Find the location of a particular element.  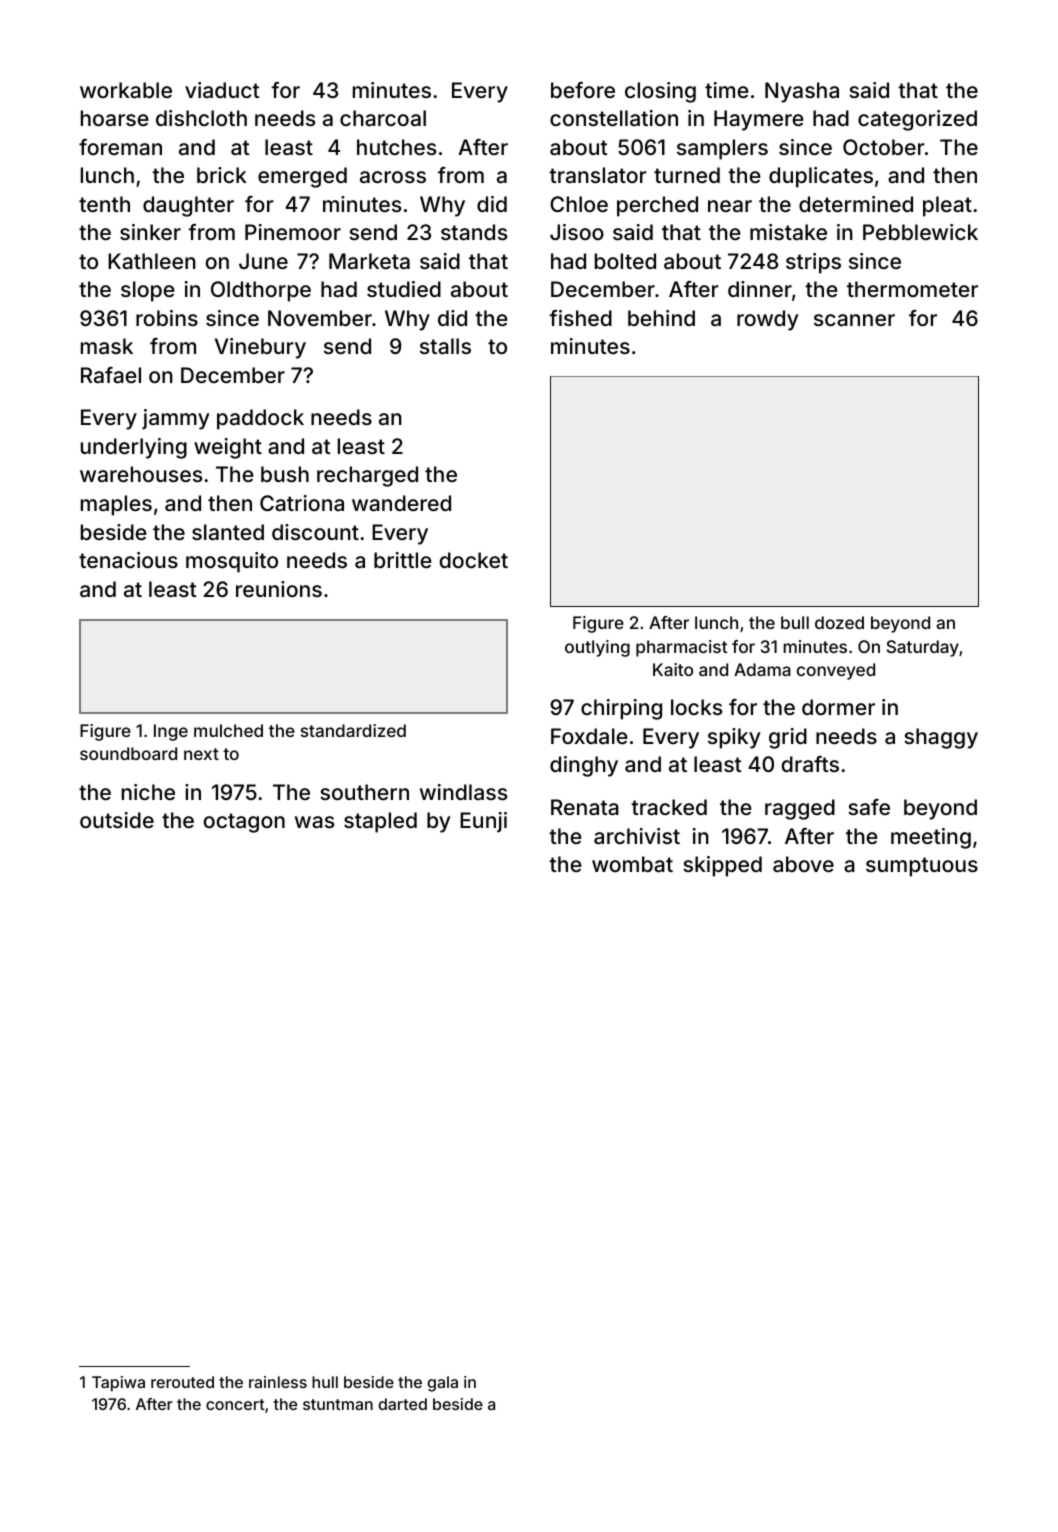

before is located at coordinates (583, 90).
